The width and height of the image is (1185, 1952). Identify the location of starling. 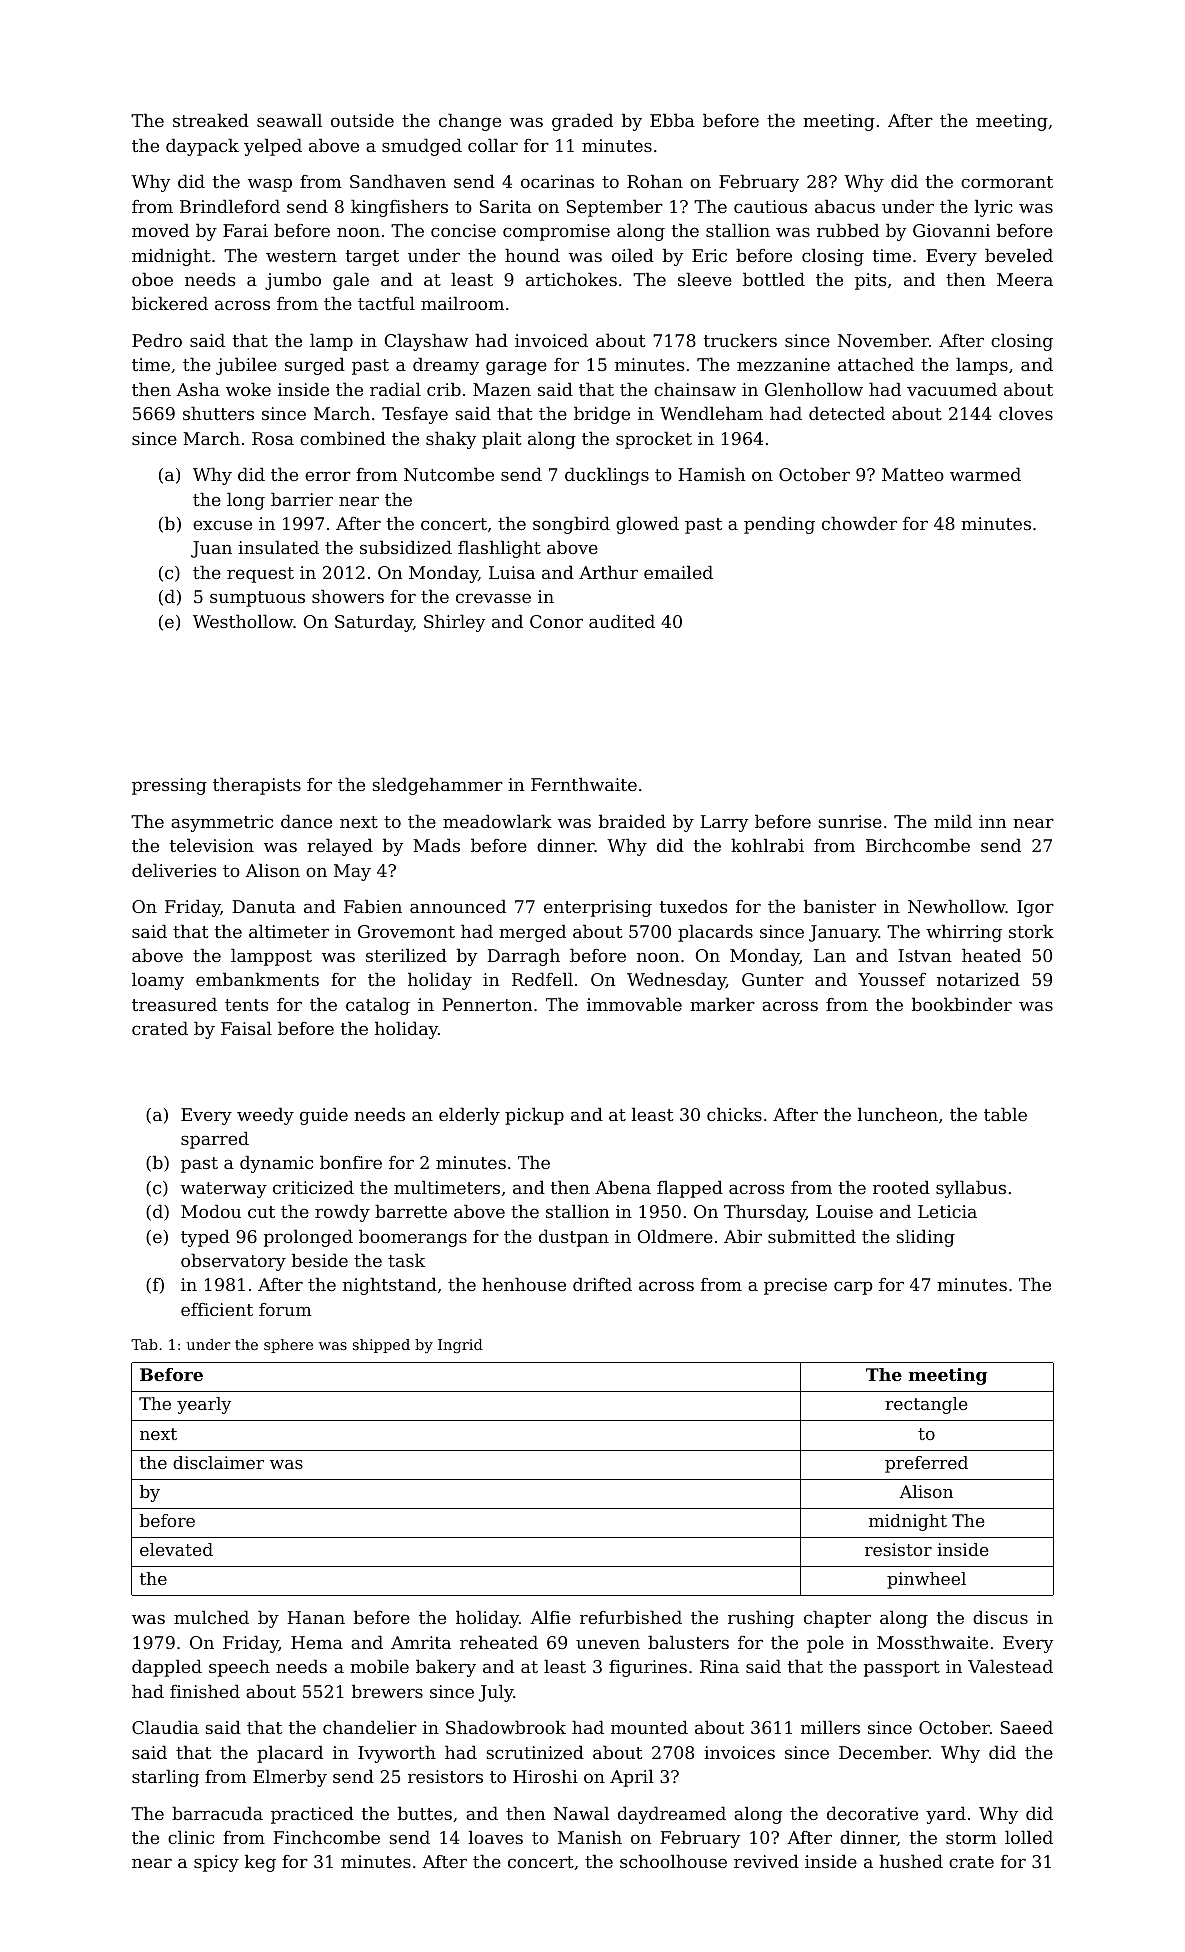
(165, 1778).
